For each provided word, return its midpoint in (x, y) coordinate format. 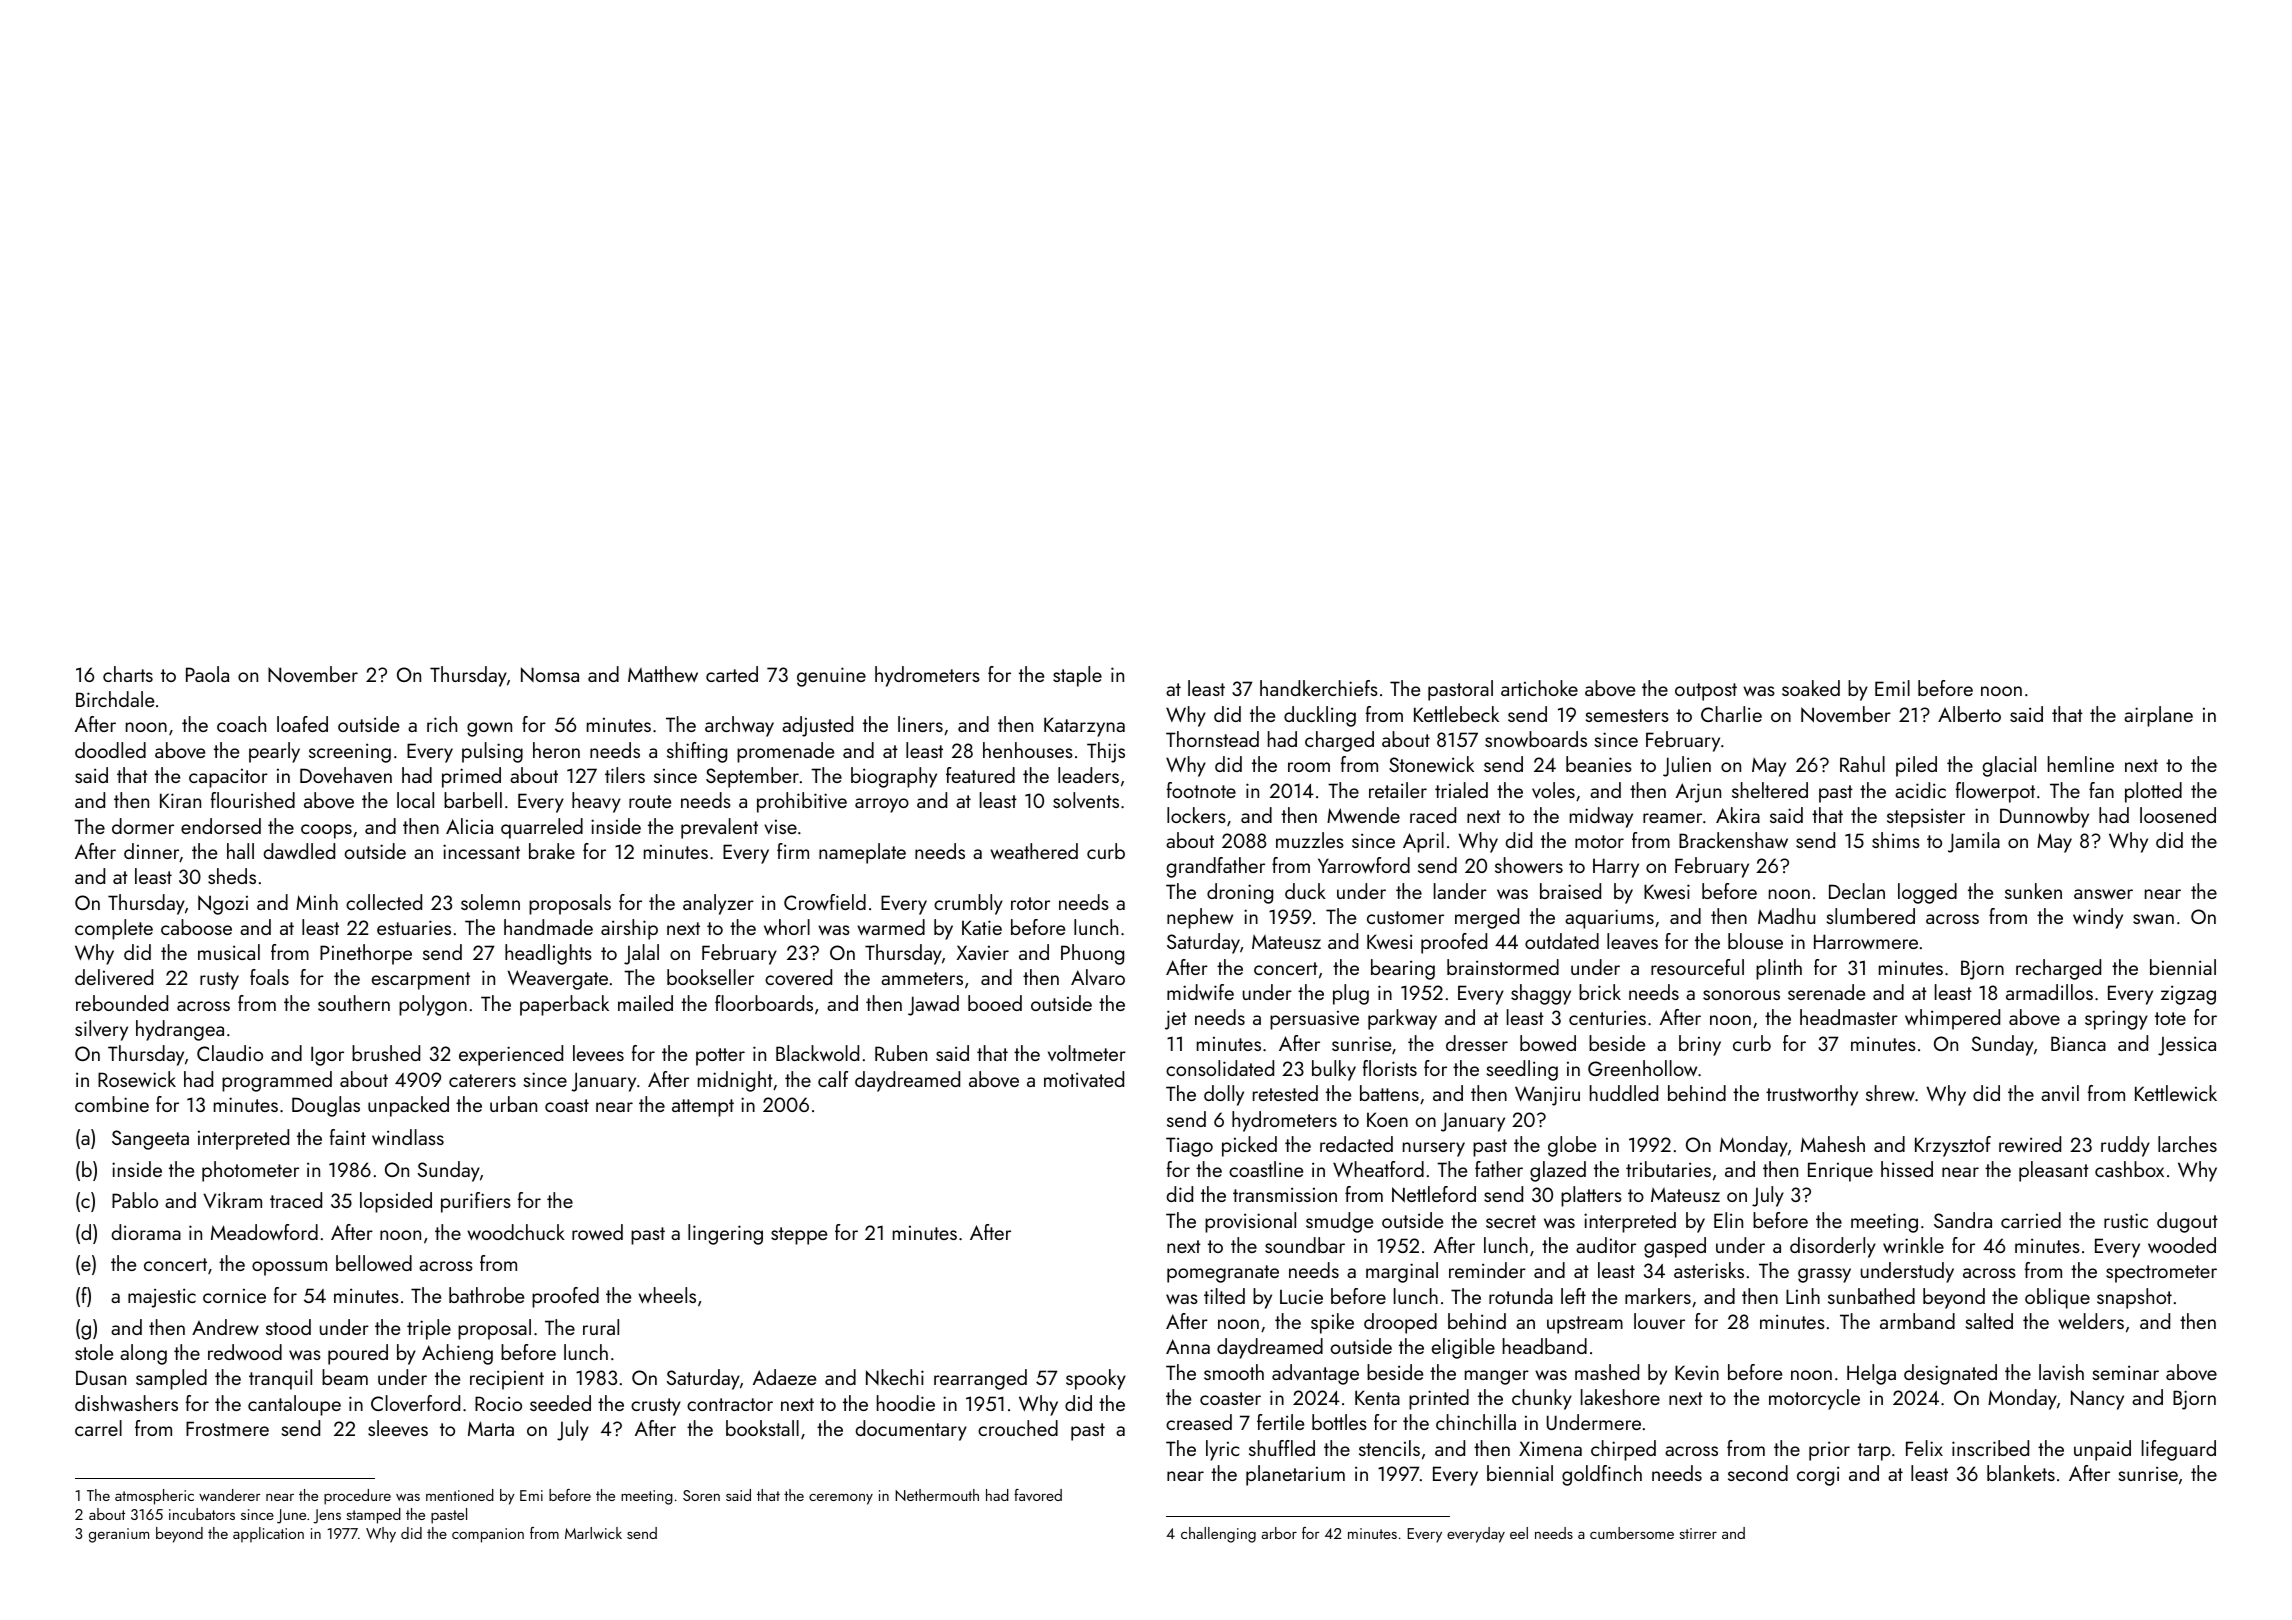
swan (2153, 919)
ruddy (2125, 1146)
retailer (1398, 790)
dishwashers (126, 1403)
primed (471, 777)
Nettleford (1434, 1194)
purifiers (476, 1202)
